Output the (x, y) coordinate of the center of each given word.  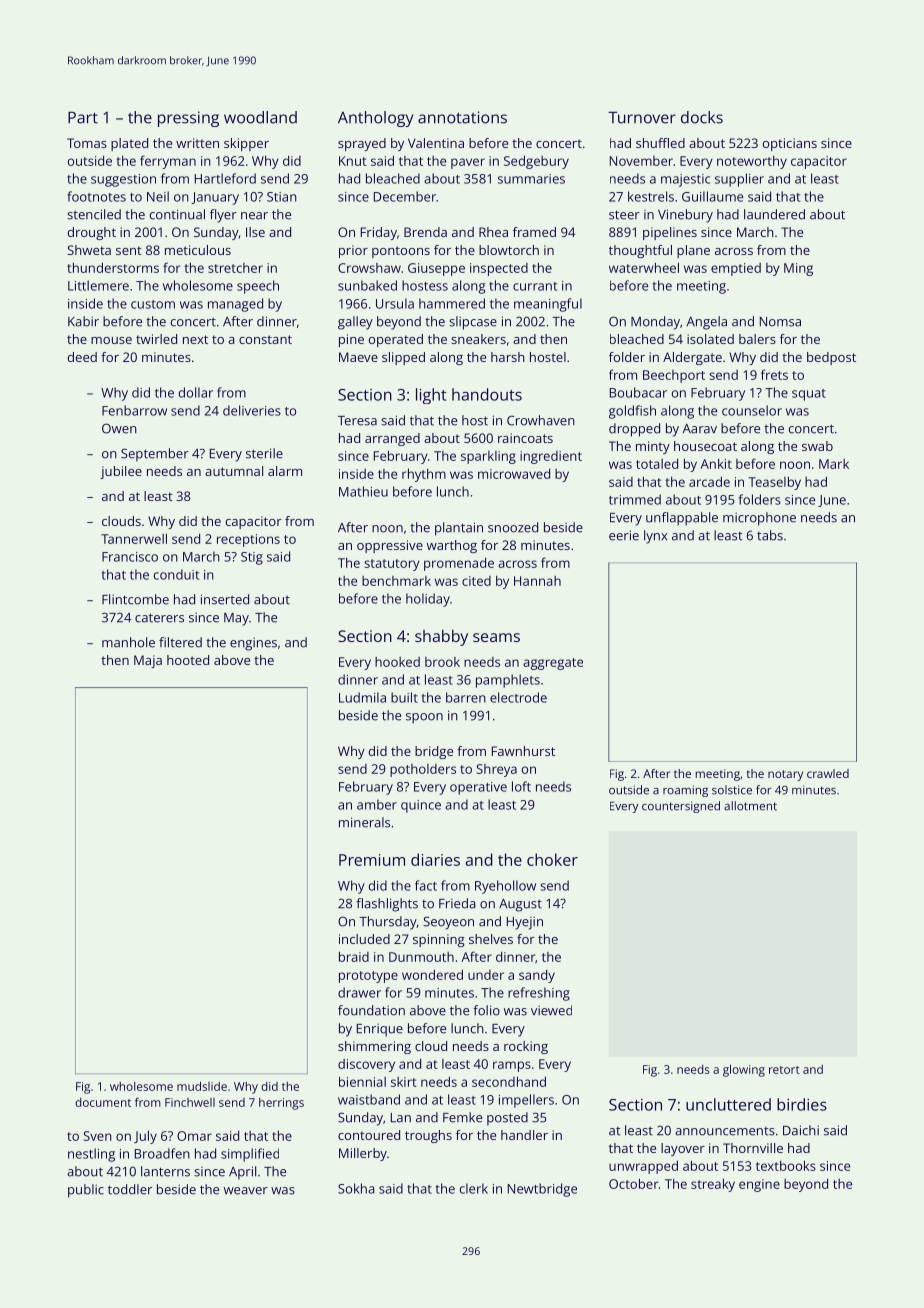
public (86, 1191)
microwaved (514, 473)
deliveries (252, 410)
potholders (423, 770)
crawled (828, 773)
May (236, 619)
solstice (732, 790)
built (404, 697)
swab (817, 446)
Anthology (375, 119)
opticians (790, 144)
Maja (148, 661)
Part (83, 117)
